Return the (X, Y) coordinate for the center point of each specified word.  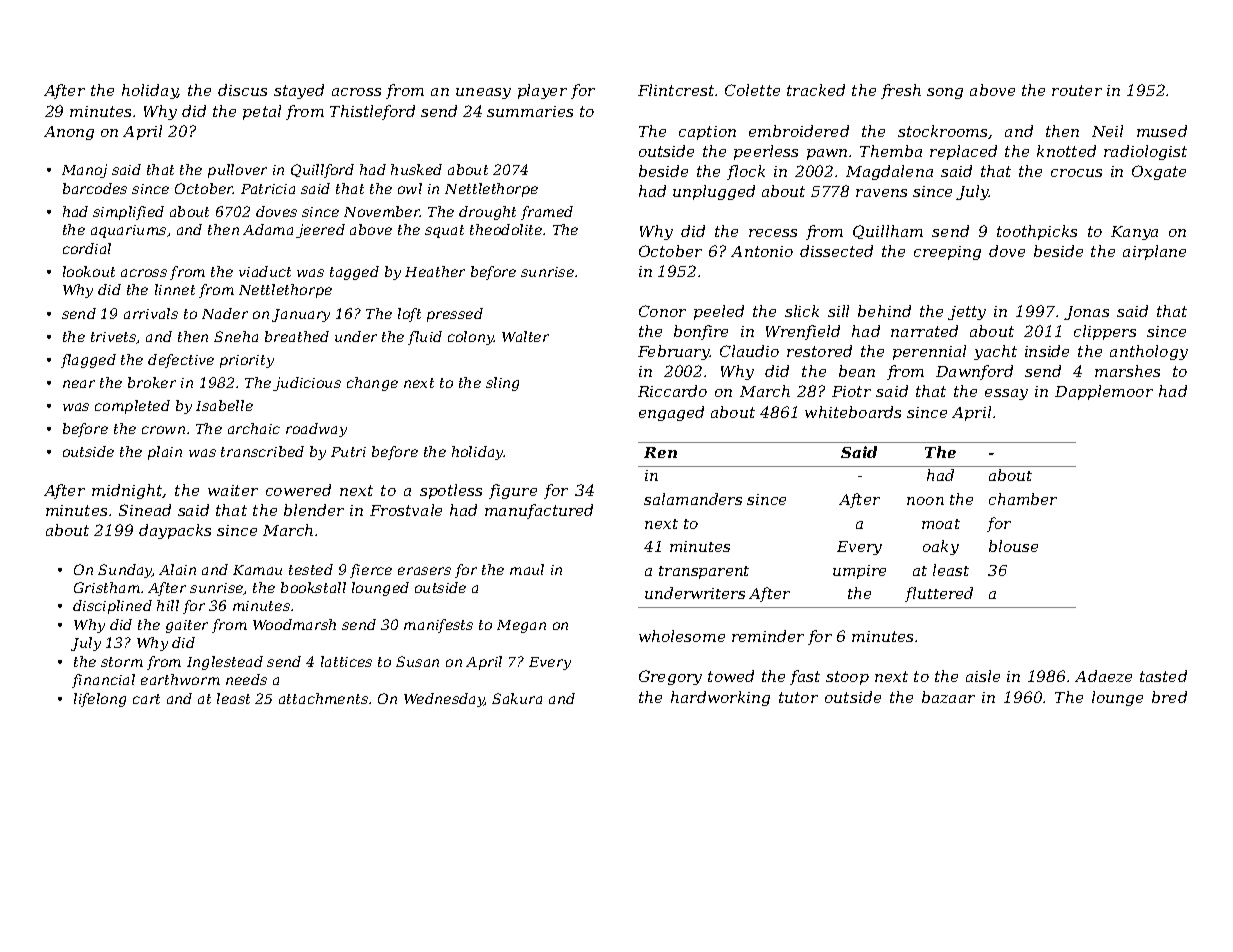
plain (165, 453)
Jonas (1086, 313)
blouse (1013, 546)
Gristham (107, 587)
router (1077, 90)
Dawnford (974, 372)
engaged (671, 413)
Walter (525, 336)
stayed (299, 91)
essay (1006, 394)
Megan (521, 626)
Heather (435, 271)
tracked (816, 90)
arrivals (151, 313)
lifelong (100, 700)
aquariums (128, 231)
